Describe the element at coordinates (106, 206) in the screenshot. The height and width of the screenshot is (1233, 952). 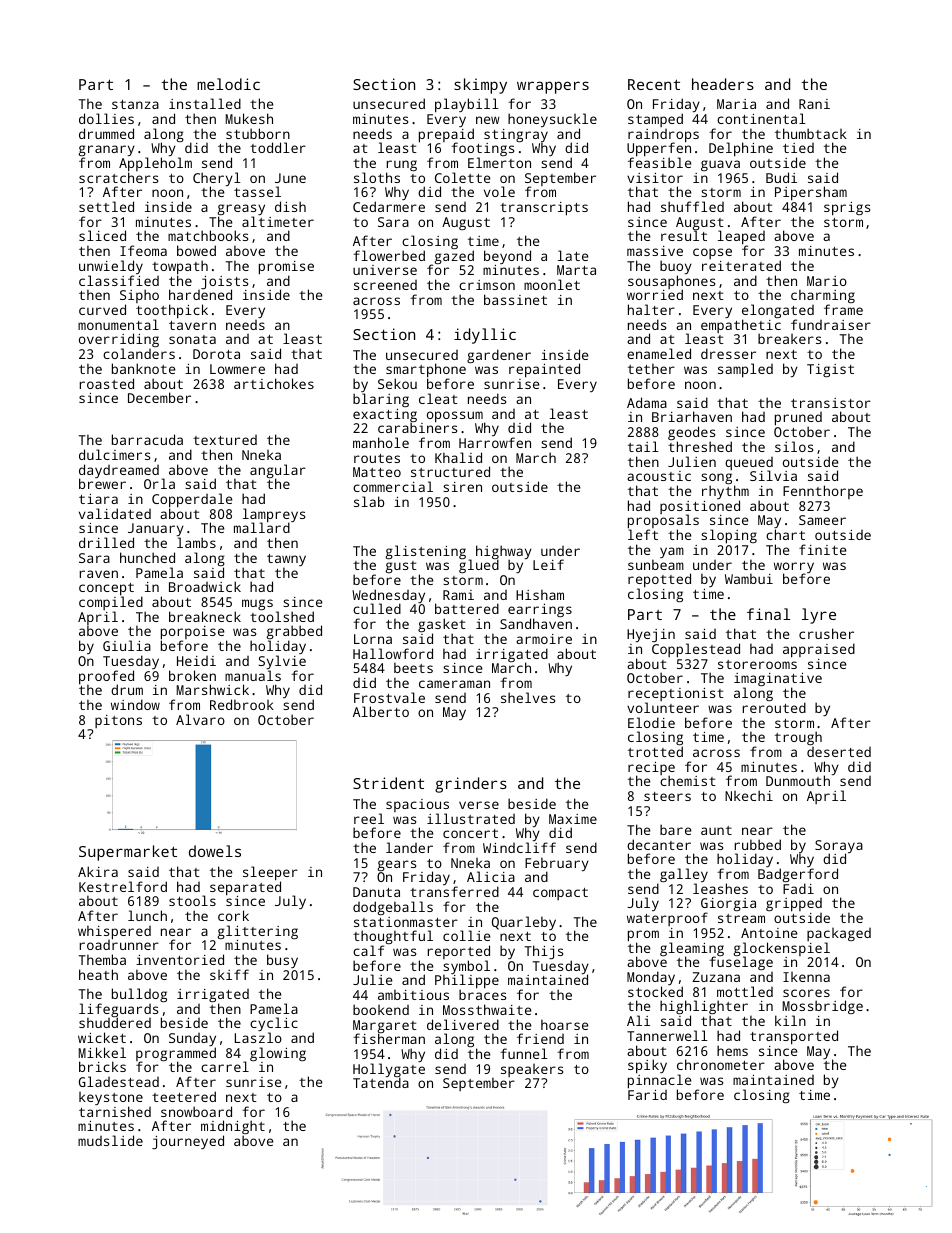
I see `settled` at that location.
